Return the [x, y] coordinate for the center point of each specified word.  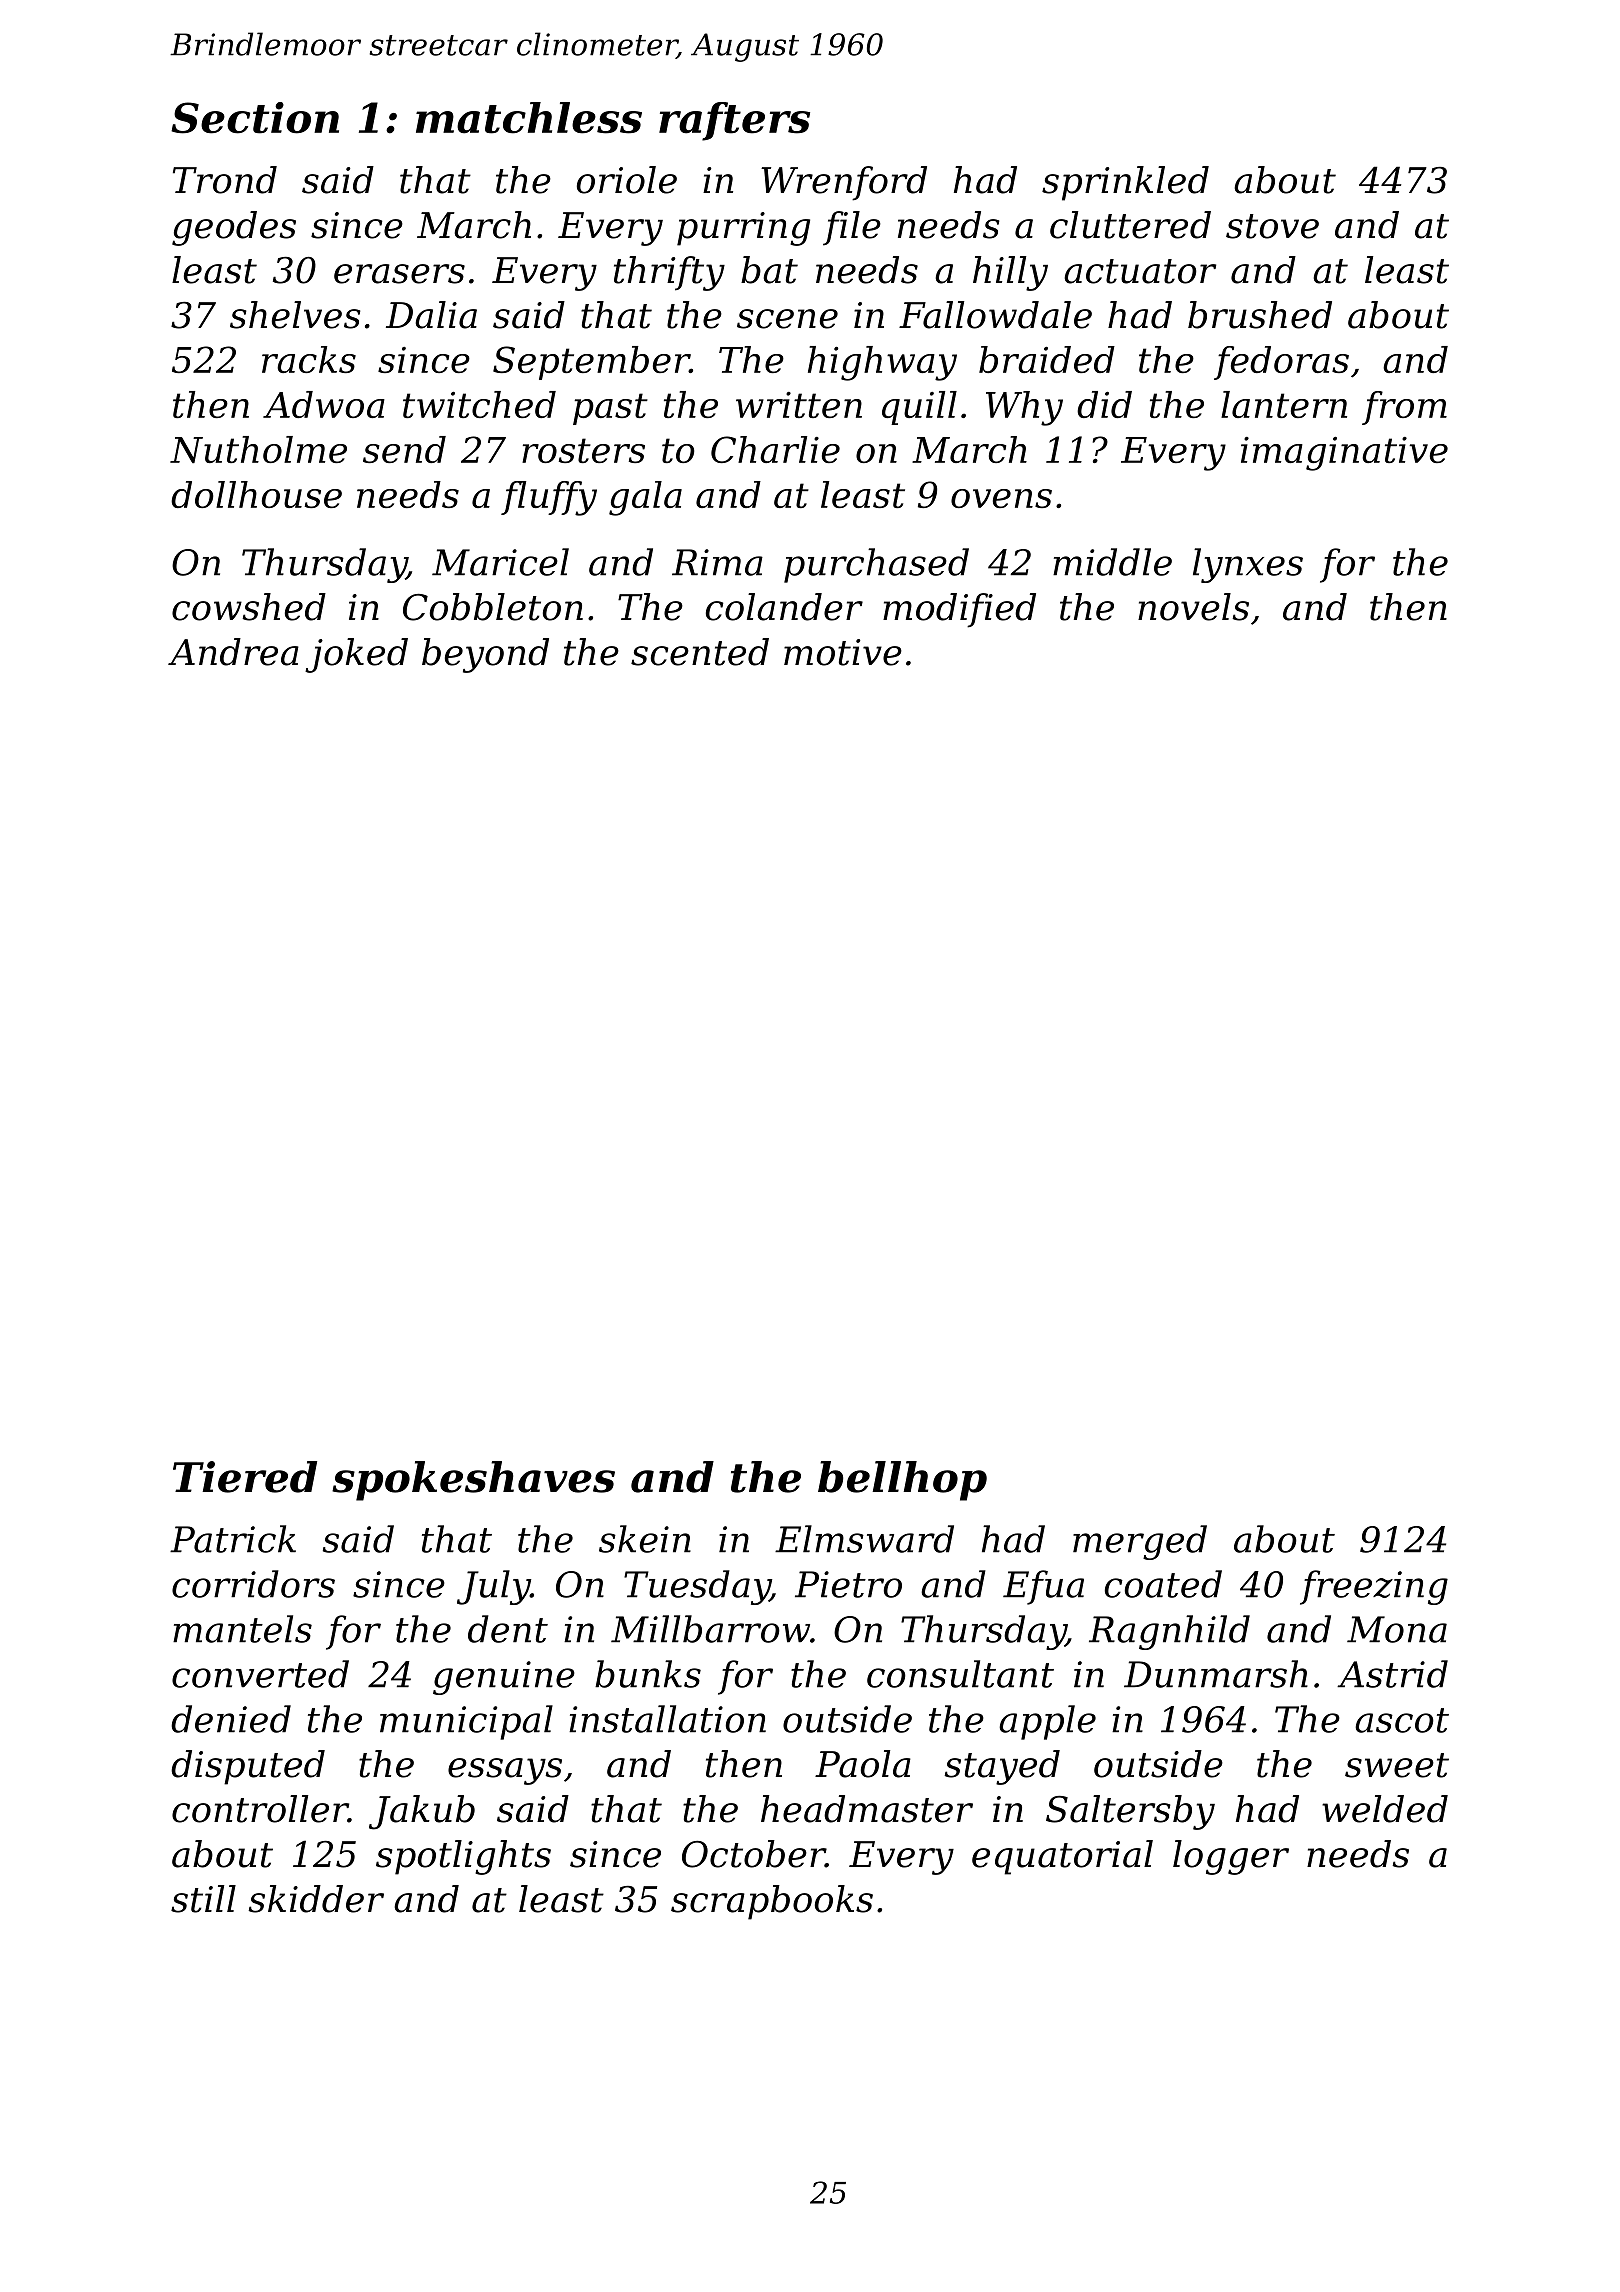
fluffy [549, 498]
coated [1163, 1584]
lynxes [1248, 565]
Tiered [245, 1477]
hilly [1010, 273]
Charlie [775, 449]
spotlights [463, 1857]
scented [700, 652]
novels [1193, 607]
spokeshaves [473, 1481]
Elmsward [864, 1539]
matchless [529, 118]
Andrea [233, 652]
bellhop [902, 1481]
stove [1272, 226]
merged [1140, 1542]
